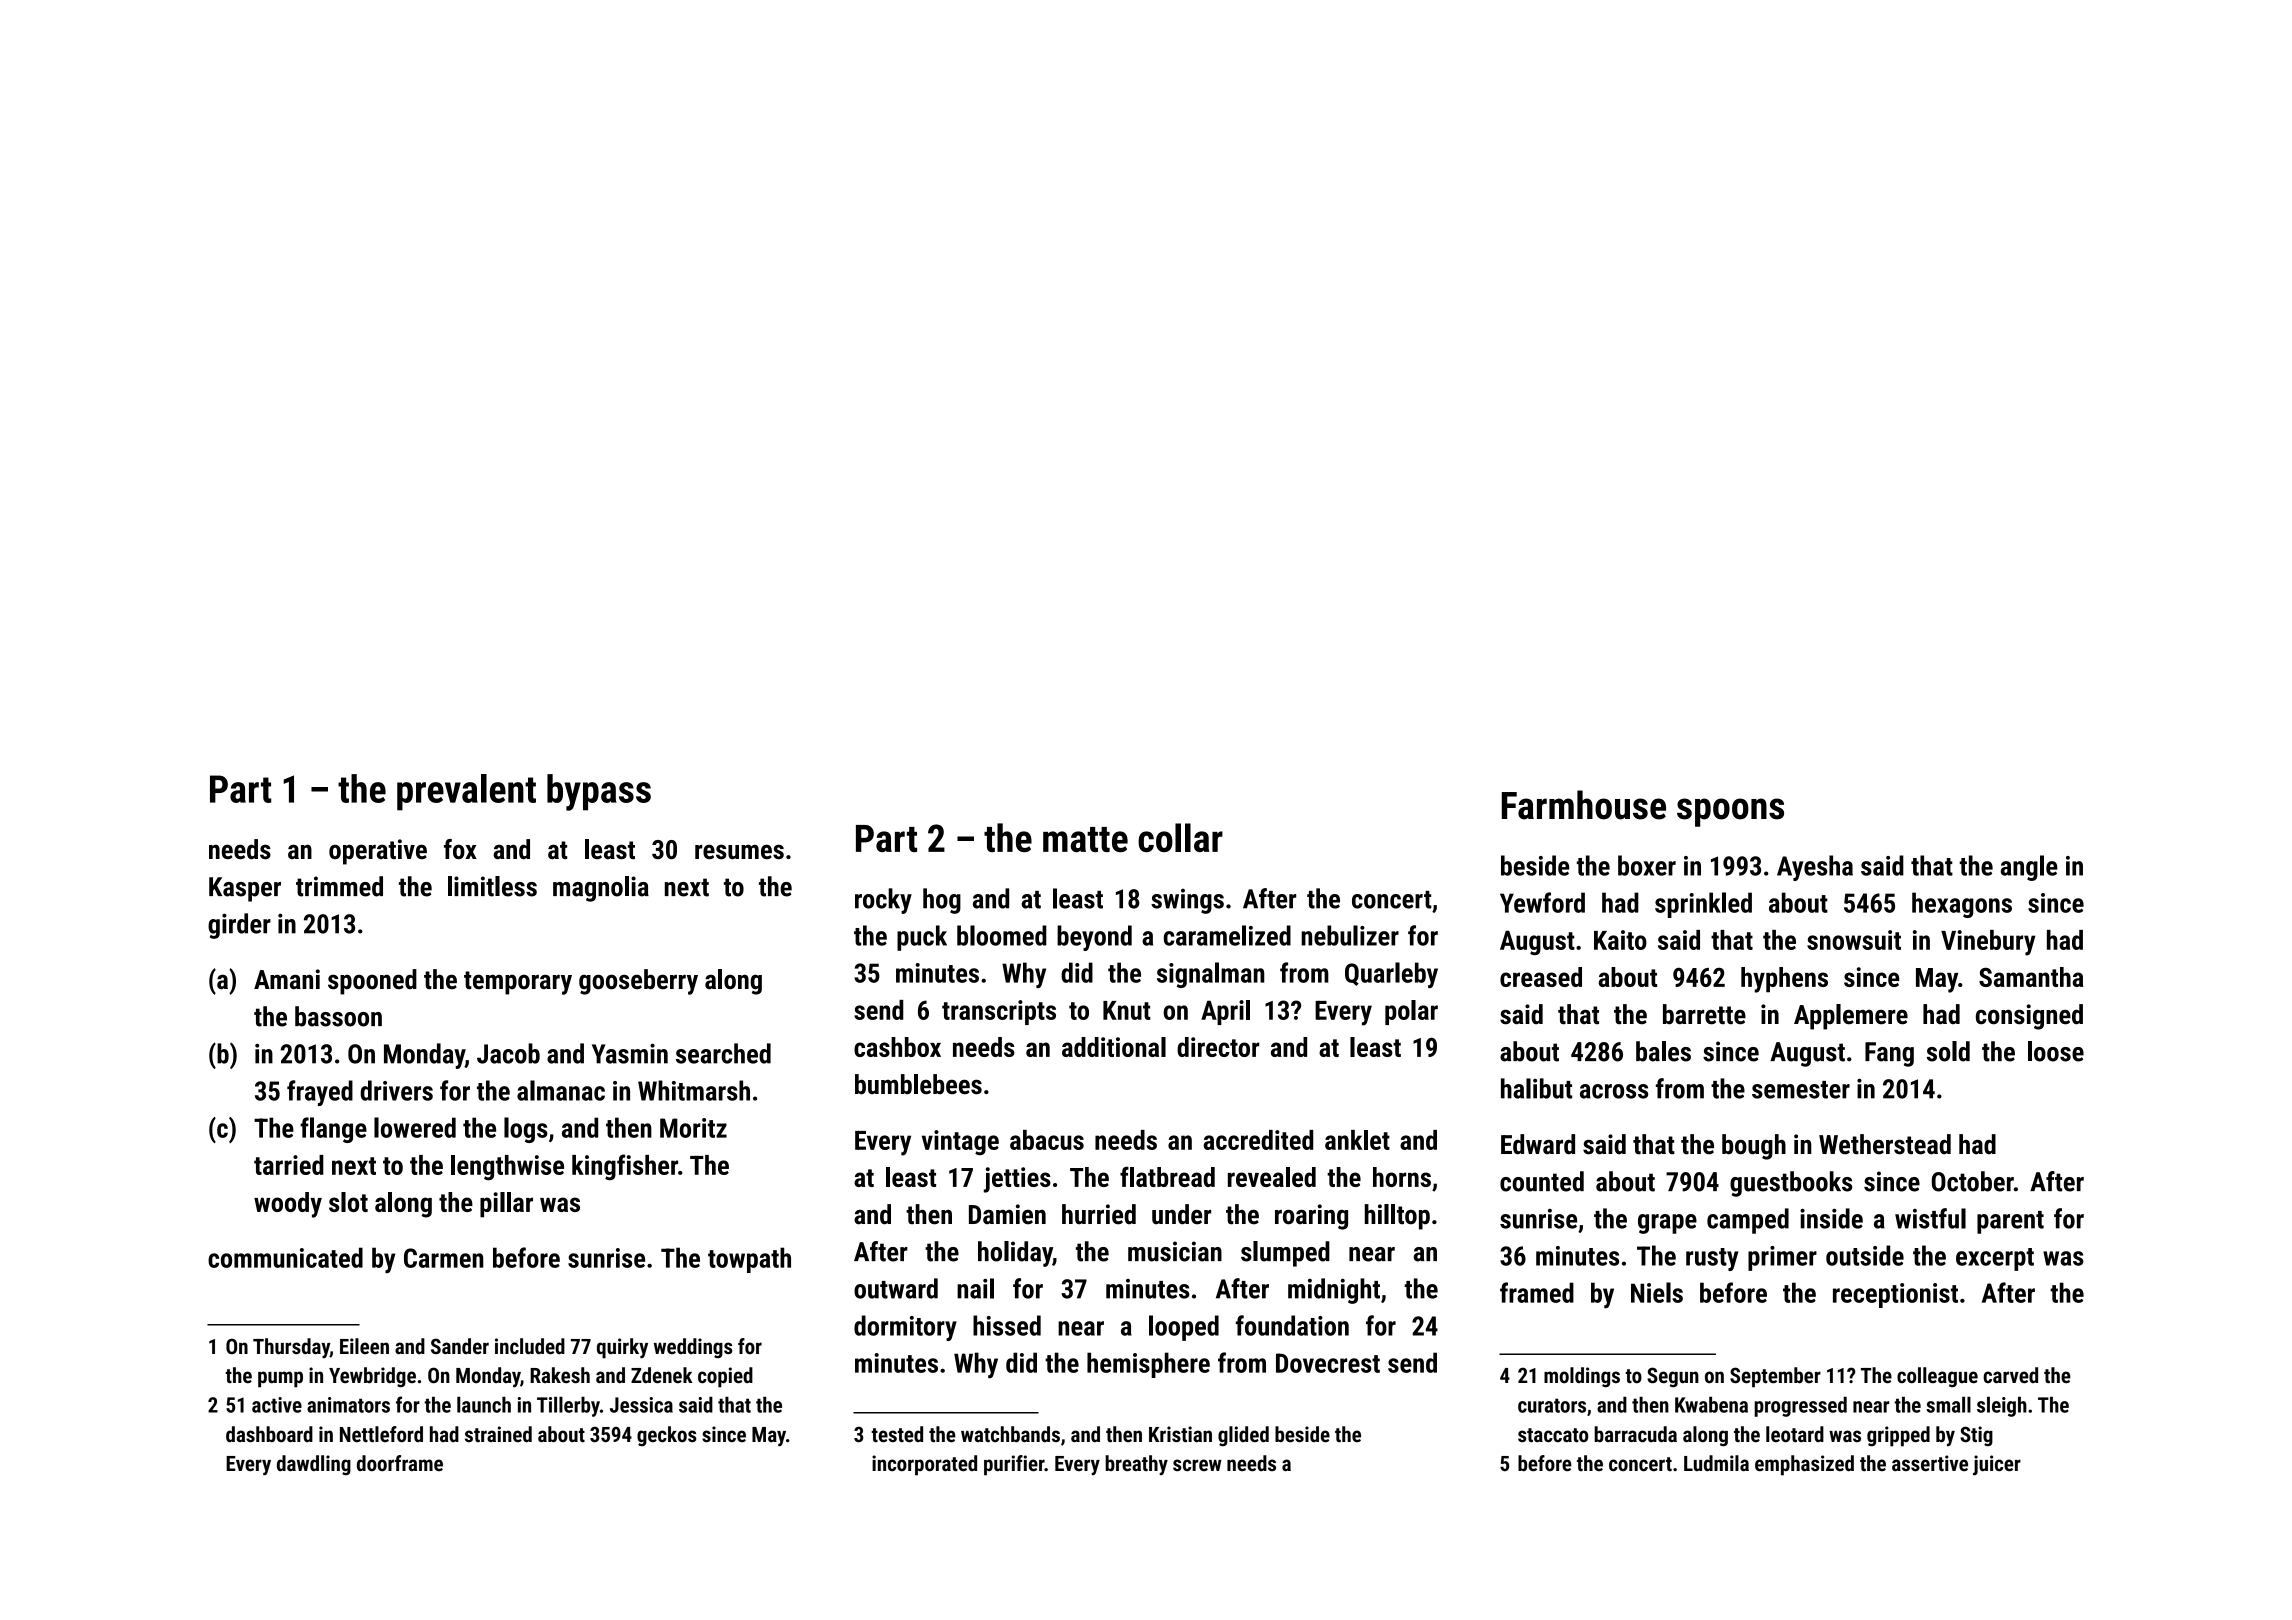 The height and width of the screenshot is (1620, 2292). What do you see at coordinates (1995, 1259) in the screenshot?
I see `excerpt` at bounding box center [1995, 1259].
